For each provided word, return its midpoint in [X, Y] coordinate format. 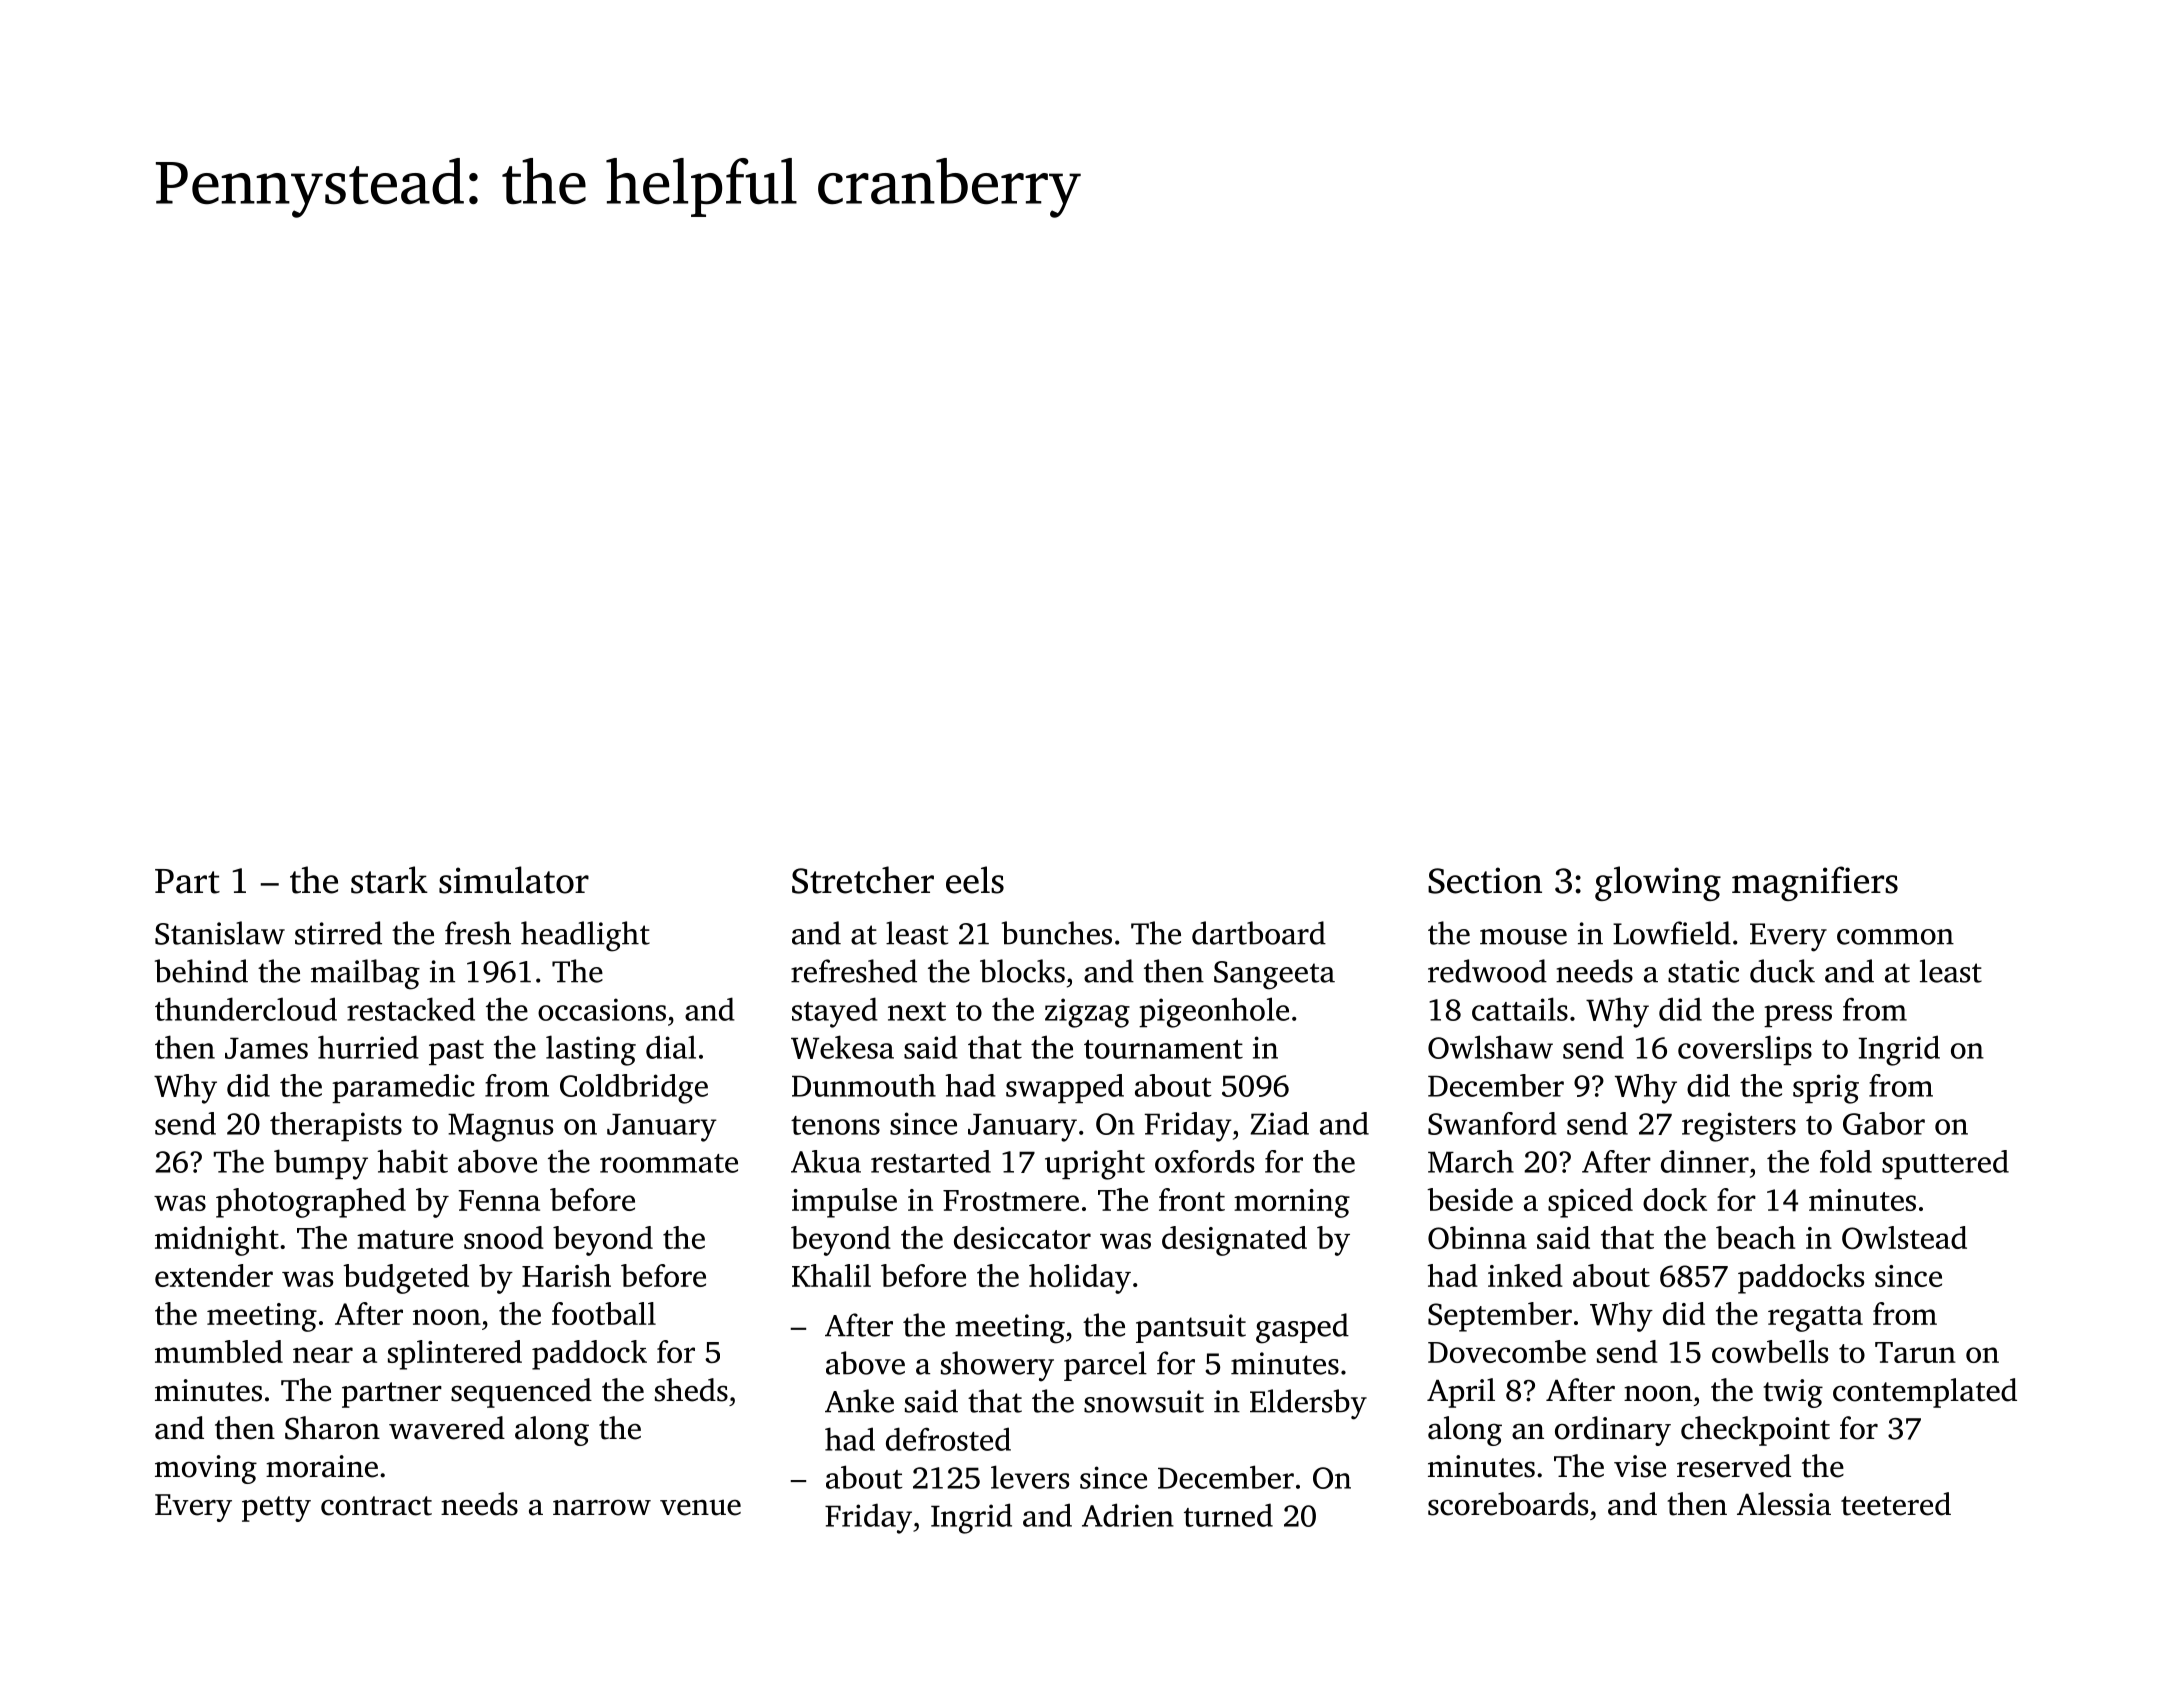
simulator [514, 880]
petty [276, 1509]
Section [1485, 880]
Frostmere [1011, 1200]
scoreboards [1508, 1504]
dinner [1705, 1161]
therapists [336, 1126]
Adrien [1128, 1515]
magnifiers [1815, 883]
